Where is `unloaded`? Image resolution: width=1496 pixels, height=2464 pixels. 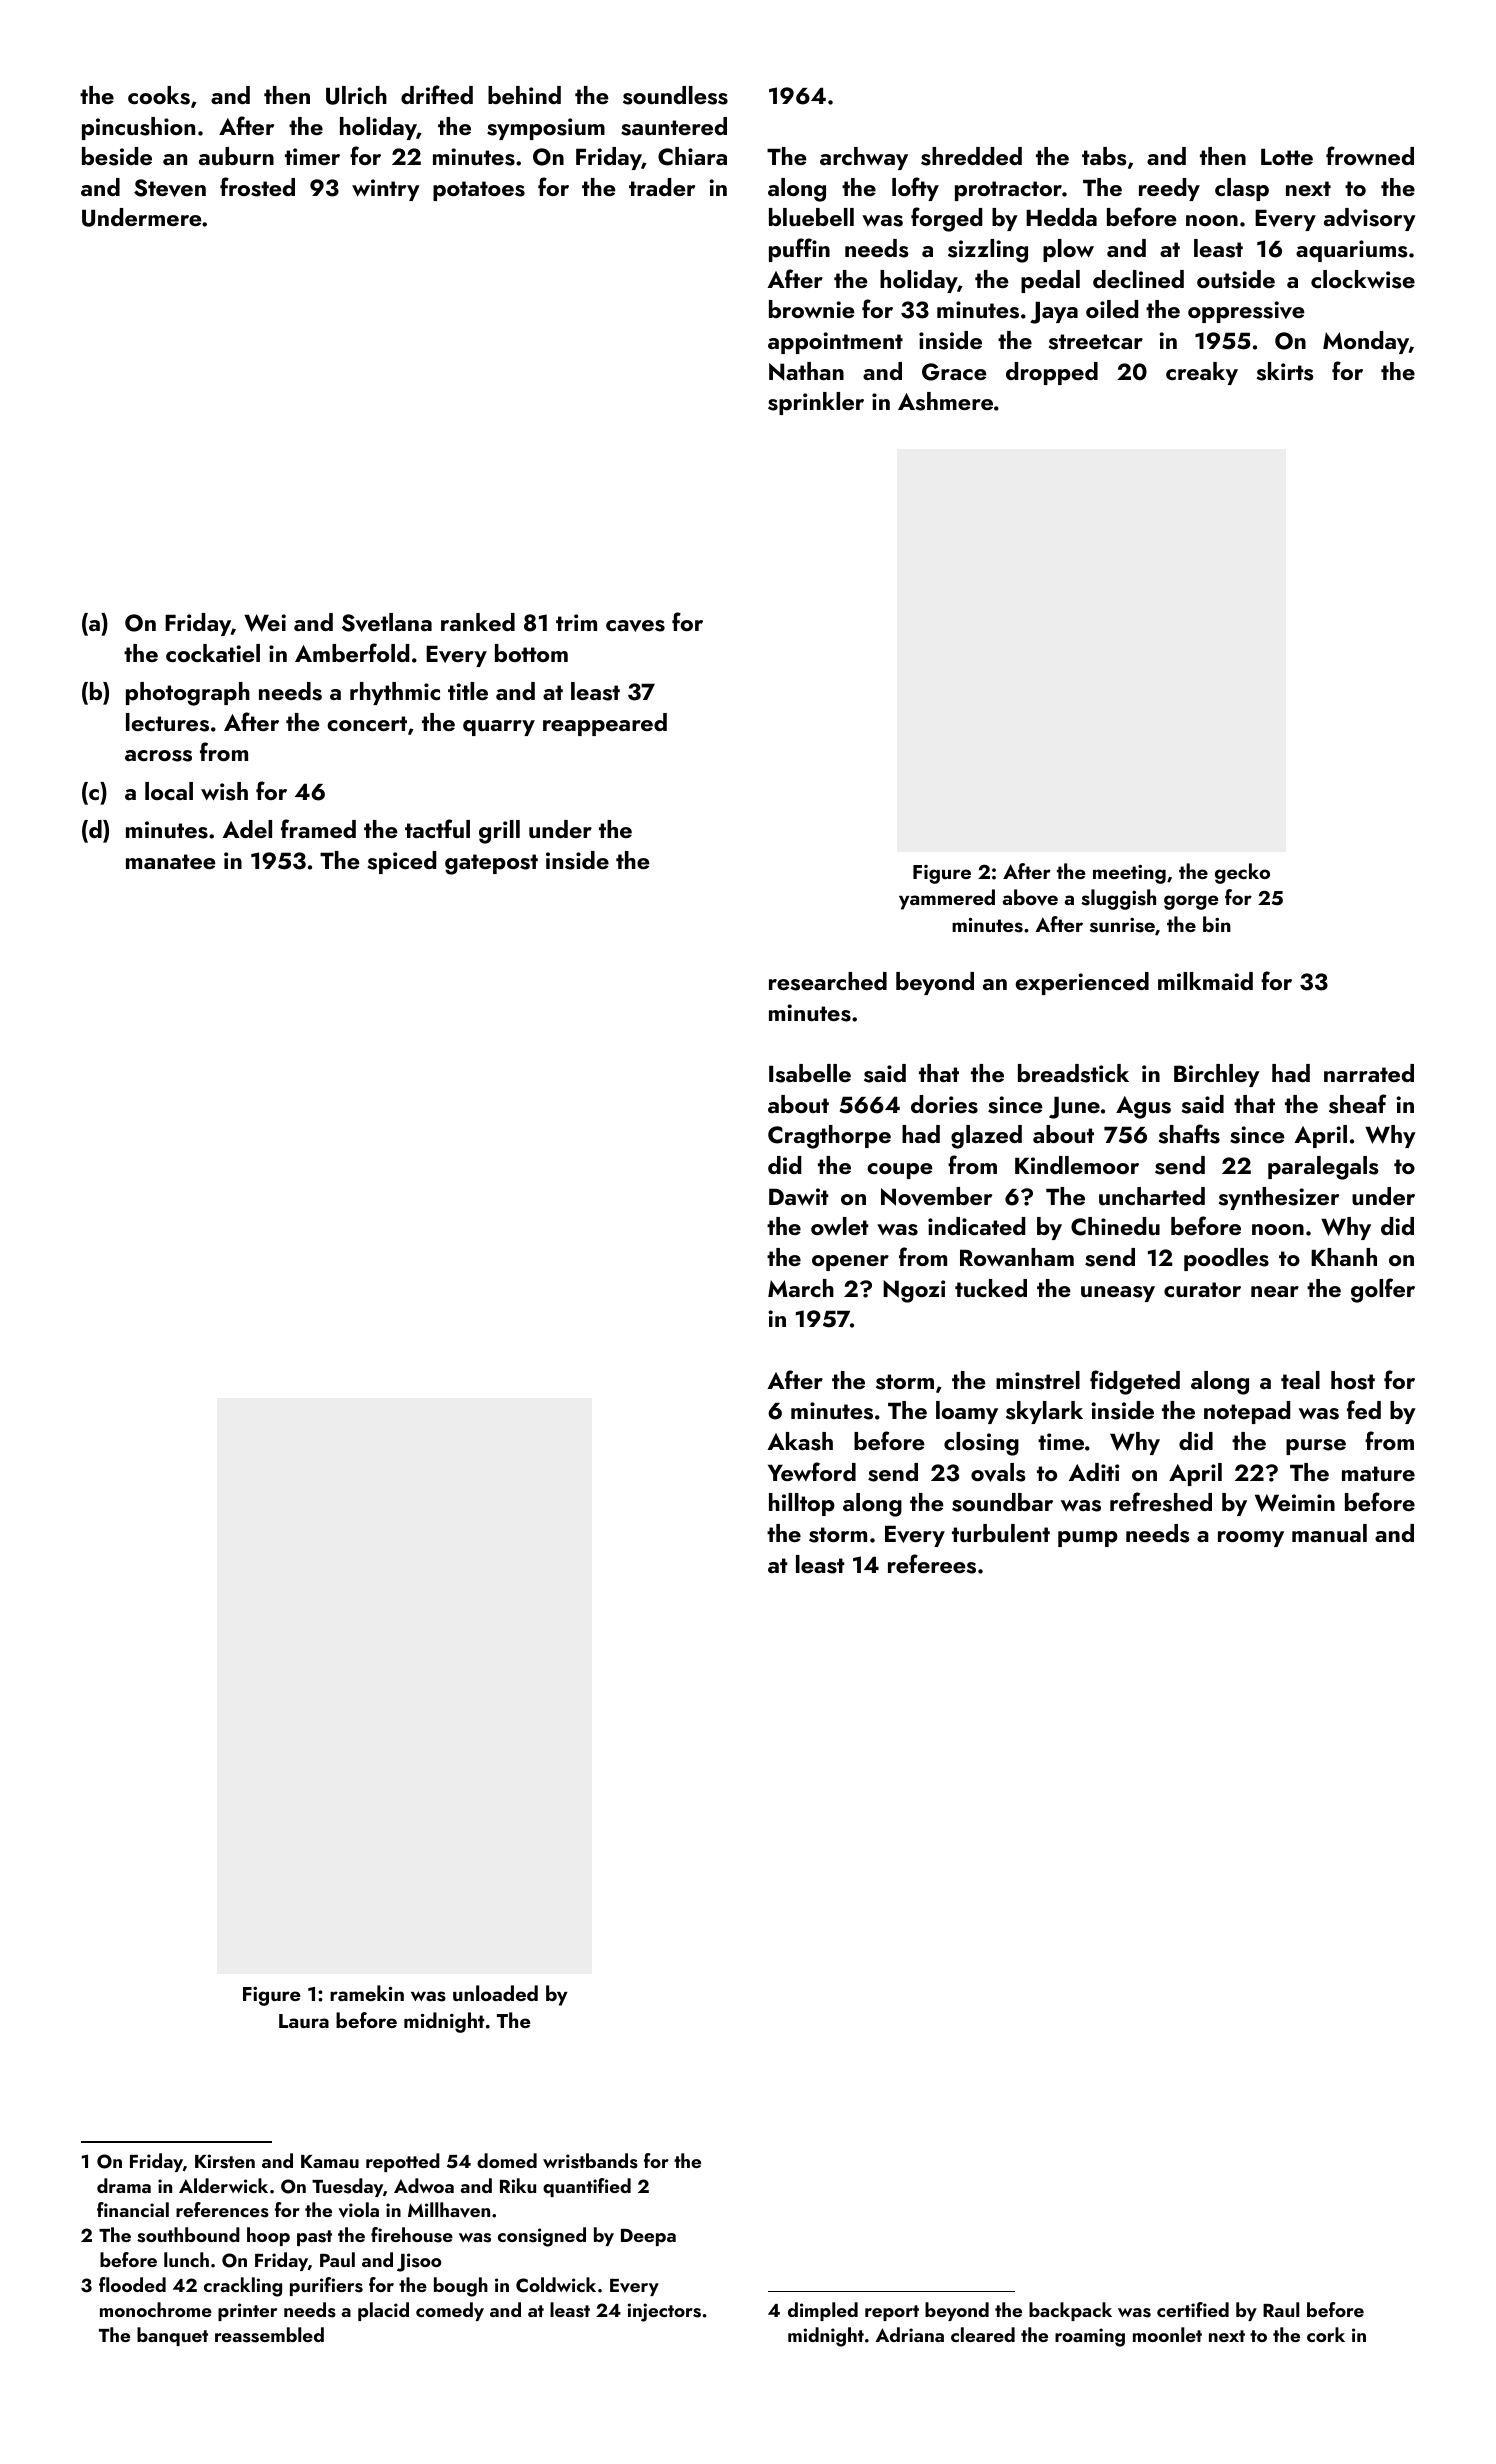 unloaded is located at coordinates (495, 1993).
